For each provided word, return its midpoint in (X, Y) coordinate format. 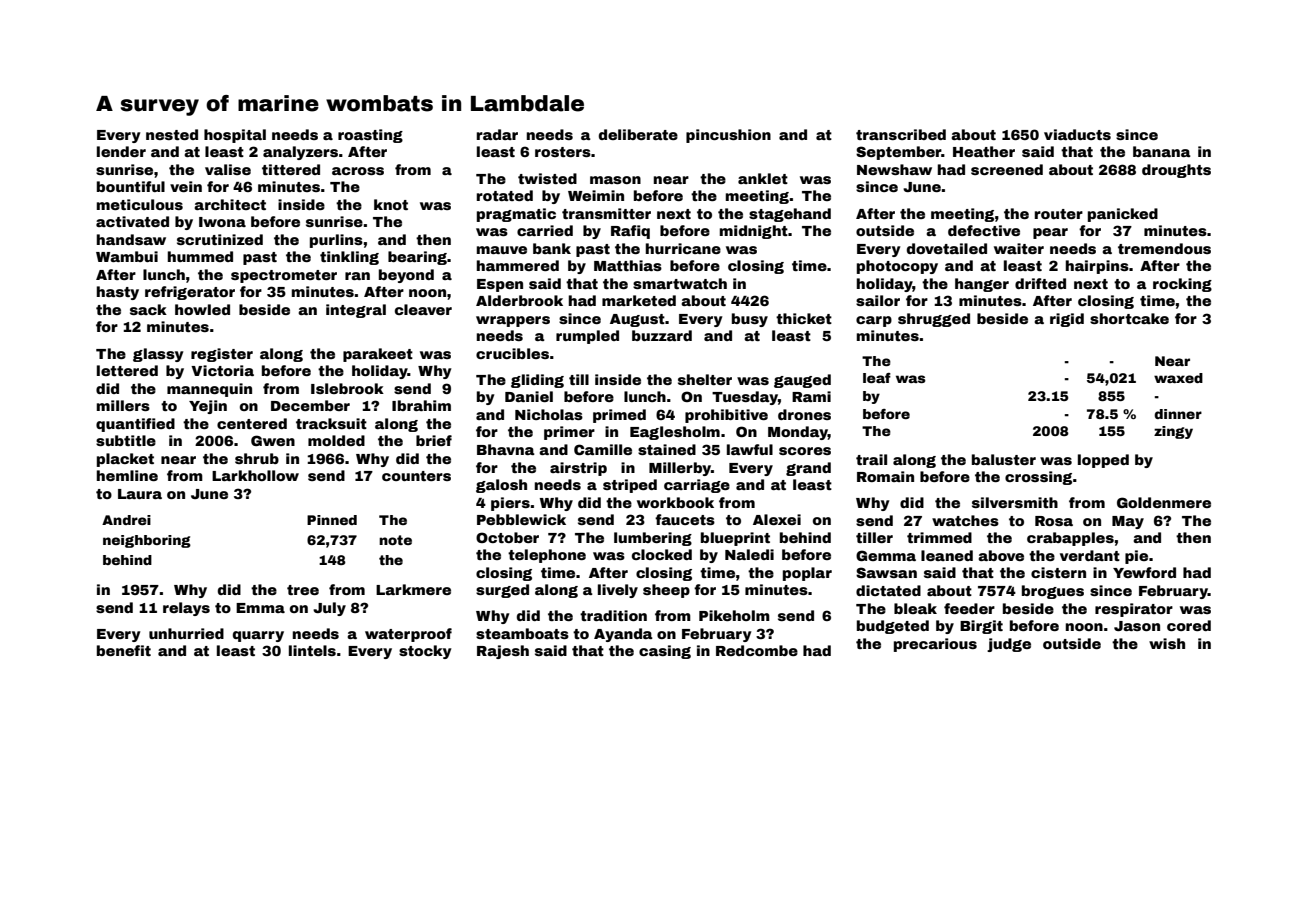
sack (148, 309)
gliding (537, 381)
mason (615, 180)
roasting (370, 136)
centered (252, 423)
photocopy (897, 267)
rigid (1067, 320)
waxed (1178, 378)
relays (186, 609)
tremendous (1164, 248)
